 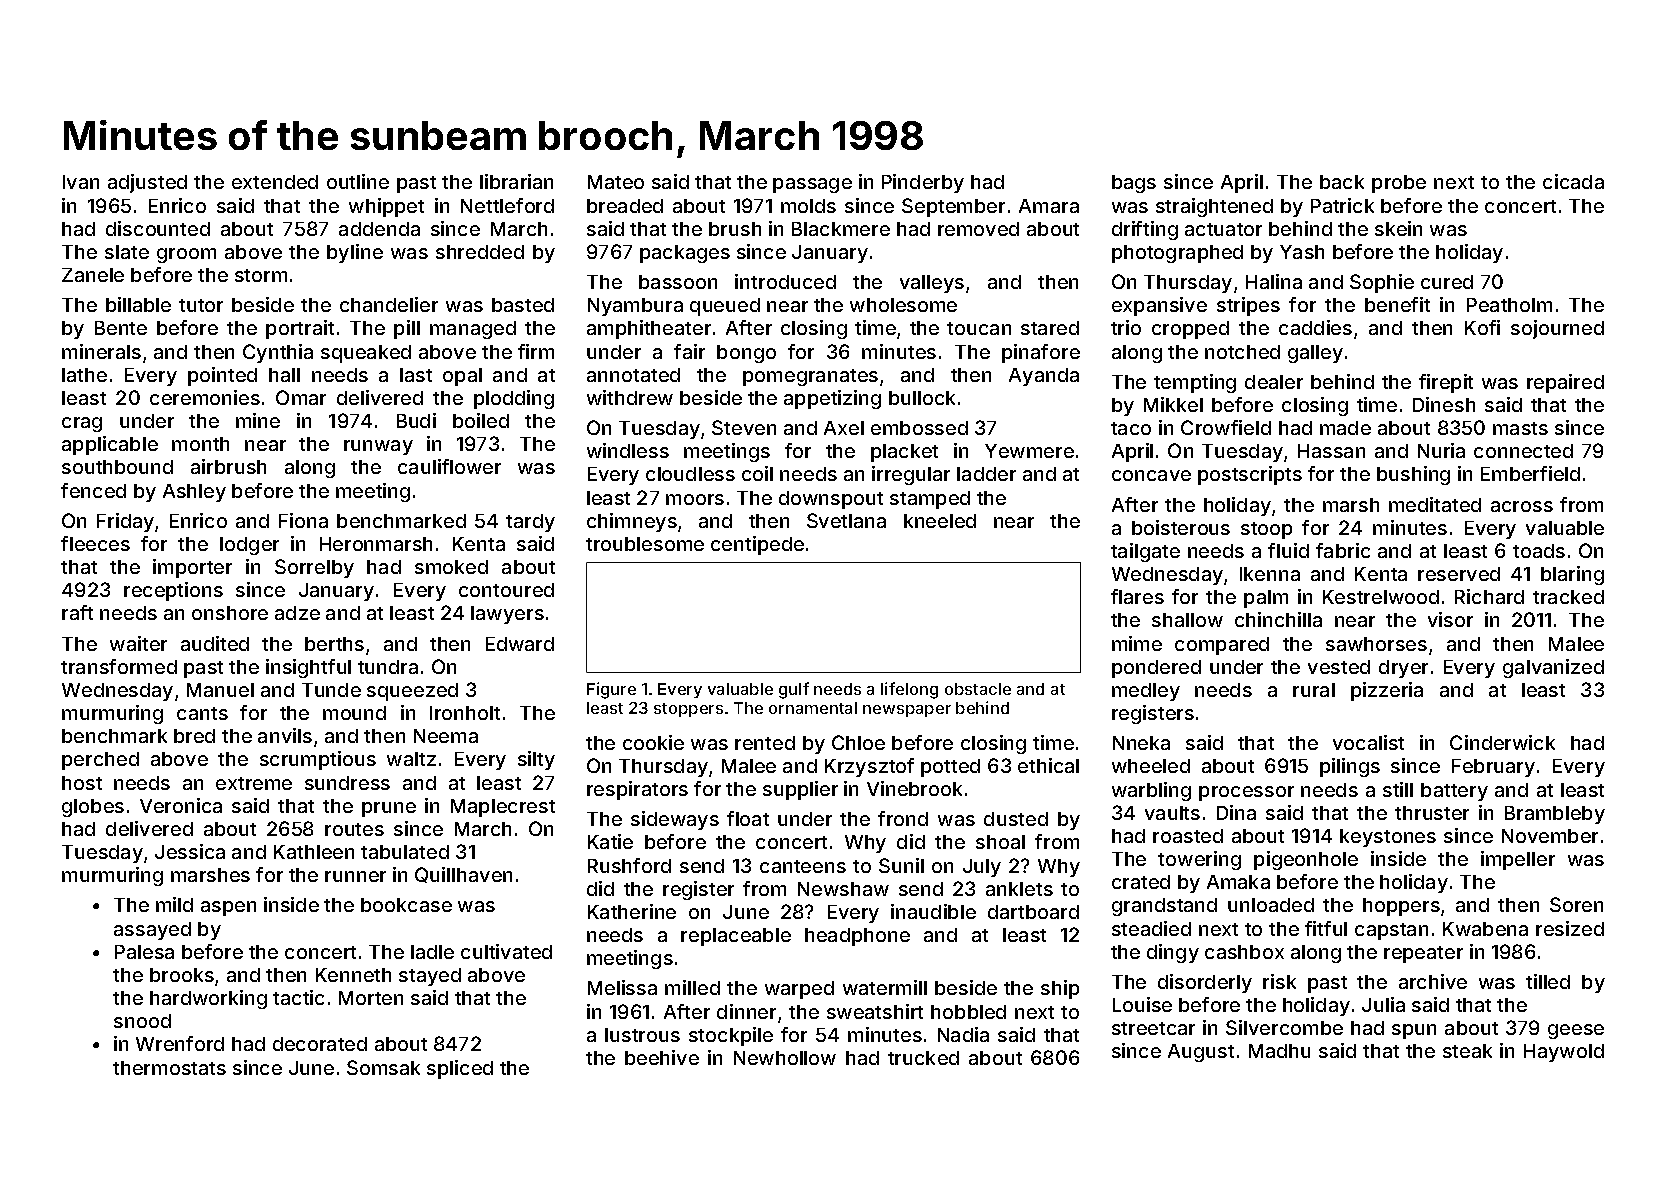 I want to click on Ashley, so click(x=194, y=493).
